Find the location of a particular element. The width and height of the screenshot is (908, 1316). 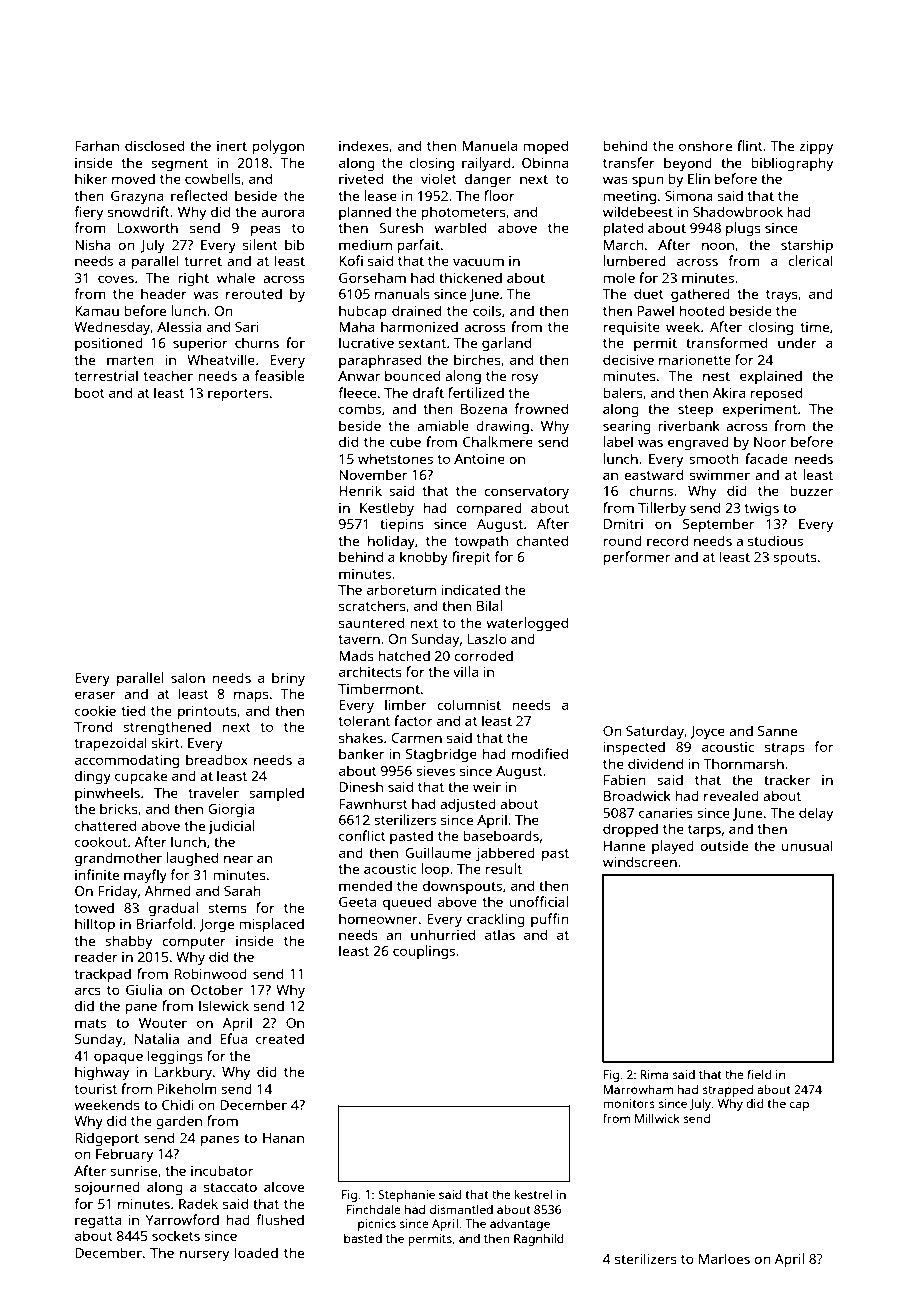

basted is located at coordinates (363, 1238).
